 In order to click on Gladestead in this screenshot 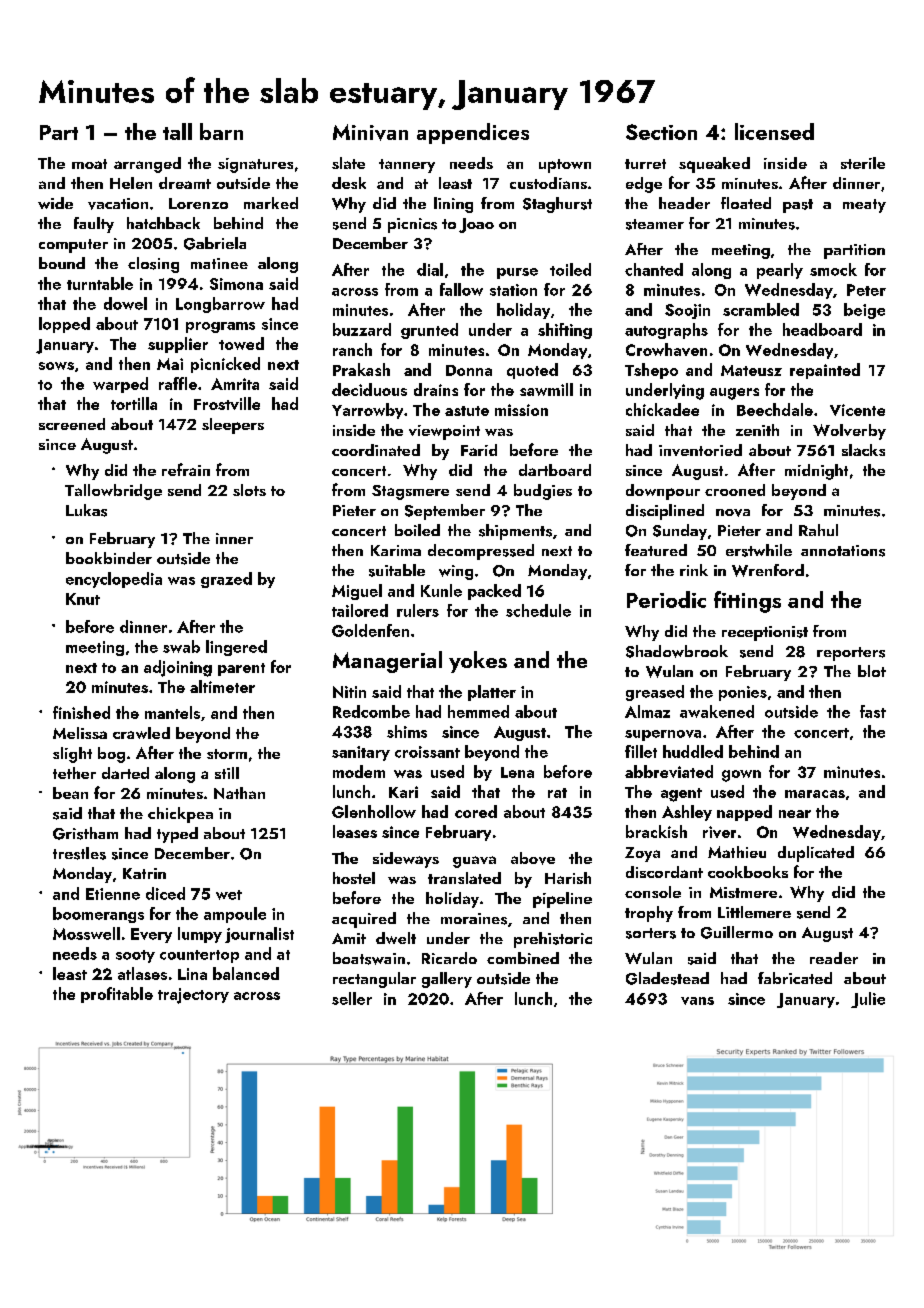, I will do `click(667, 978)`.
